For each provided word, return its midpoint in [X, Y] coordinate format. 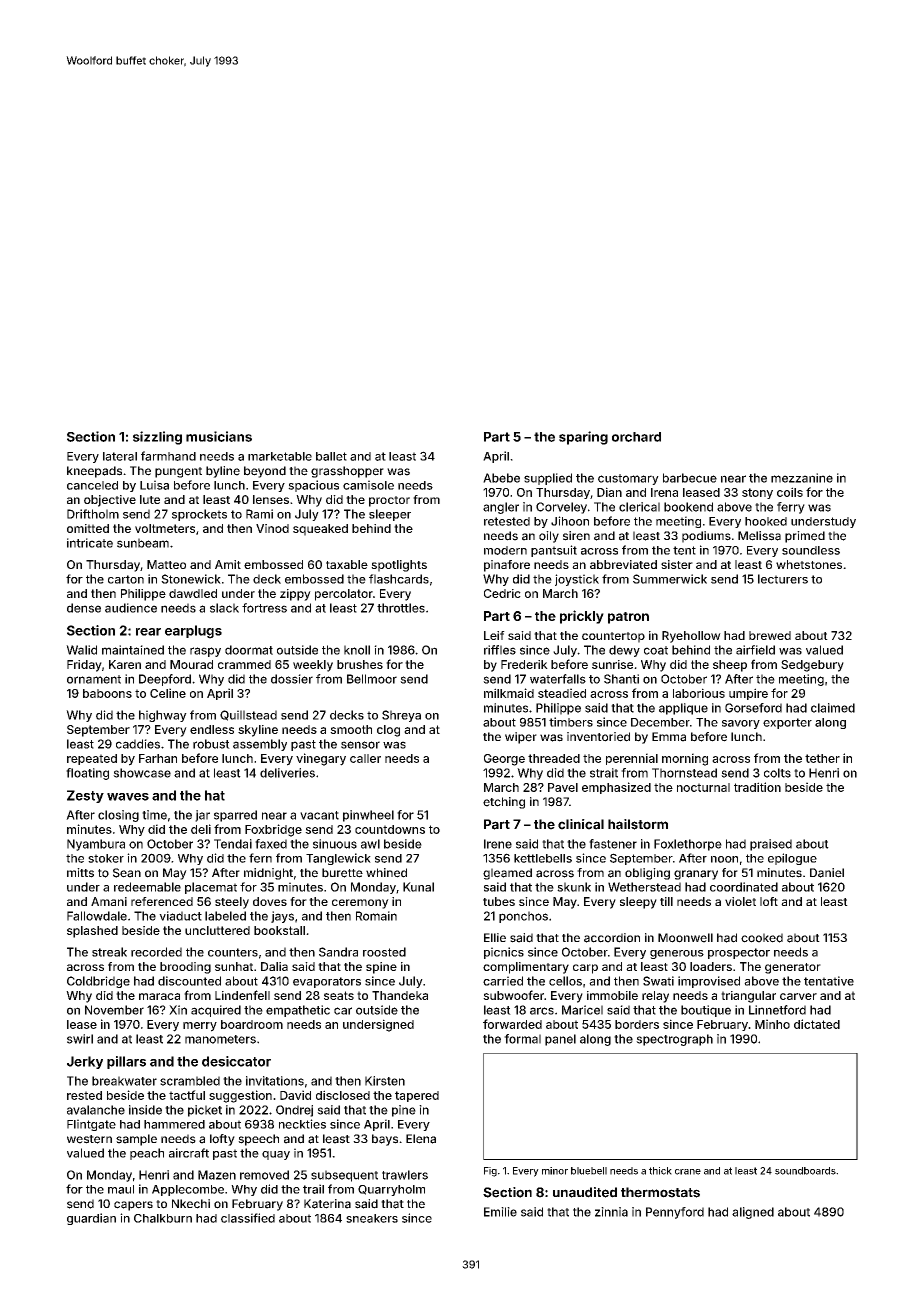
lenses [271, 499]
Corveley [561, 508]
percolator [344, 595]
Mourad [191, 664]
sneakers [372, 1218]
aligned [753, 1213]
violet [740, 901]
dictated [817, 1024]
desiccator [236, 1061]
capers [133, 1206]
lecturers [783, 579]
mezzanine [802, 478]
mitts [80, 873]
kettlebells [543, 858]
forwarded [512, 1024]
